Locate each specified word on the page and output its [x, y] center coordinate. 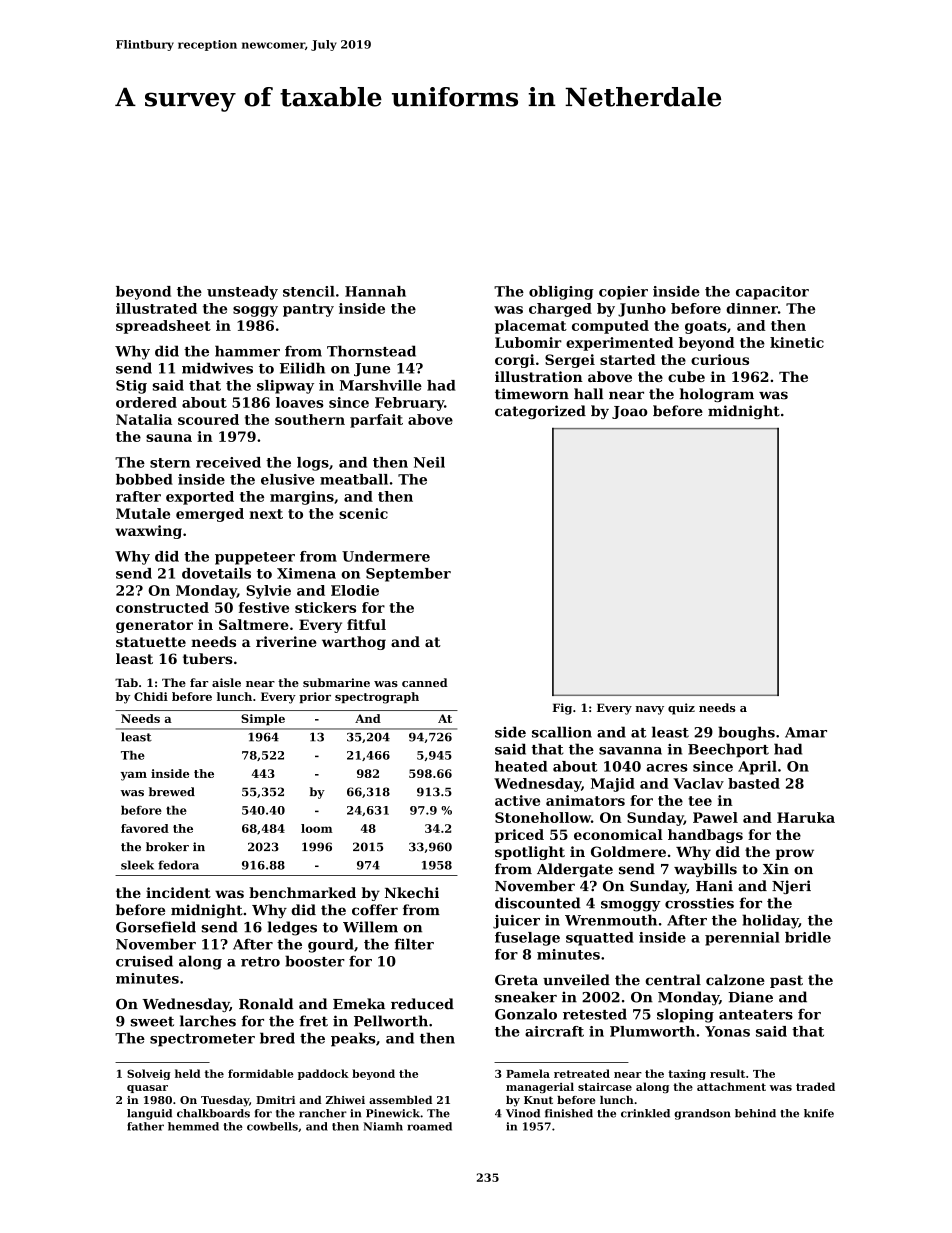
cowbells [272, 1126]
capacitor [772, 293]
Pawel [715, 817]
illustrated [156, 308]
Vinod [523, 1113]
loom [317, 828]
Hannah [375, 291]
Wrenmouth [611, 920]
